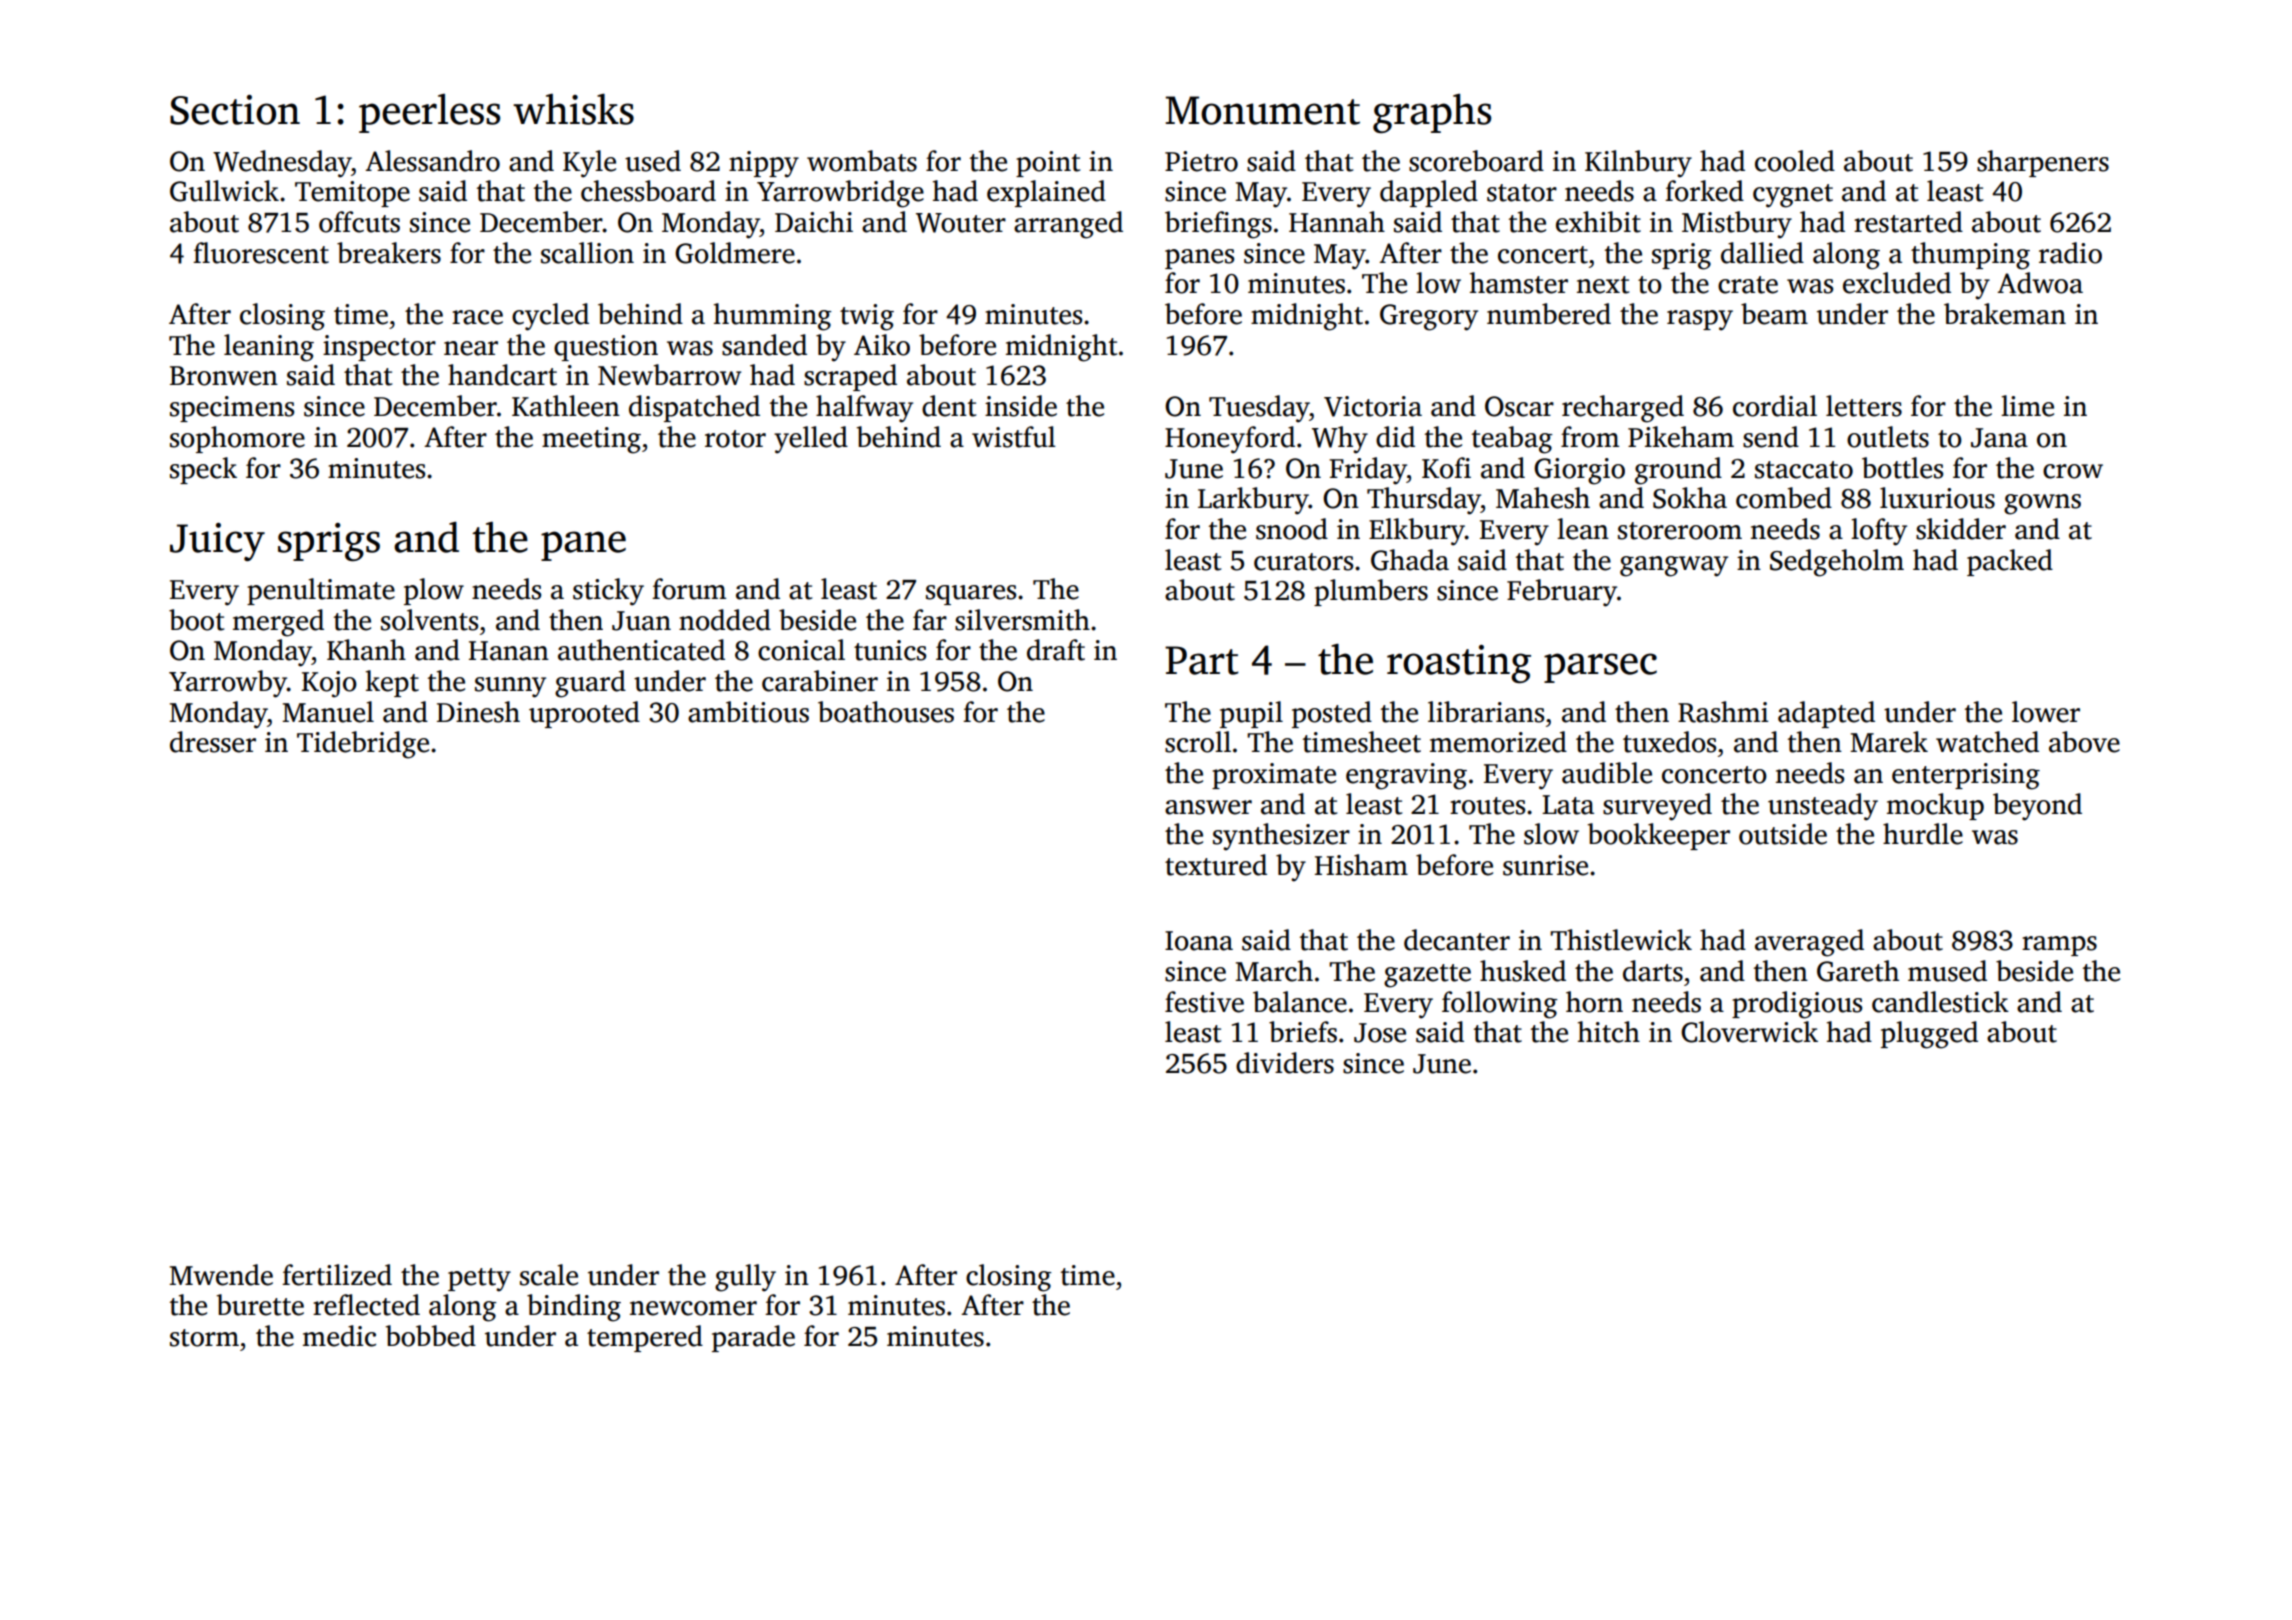 Image resolution: width=2292 pixels, height=1620 pixels. I want to click on festive, so click(1204, 1002).
